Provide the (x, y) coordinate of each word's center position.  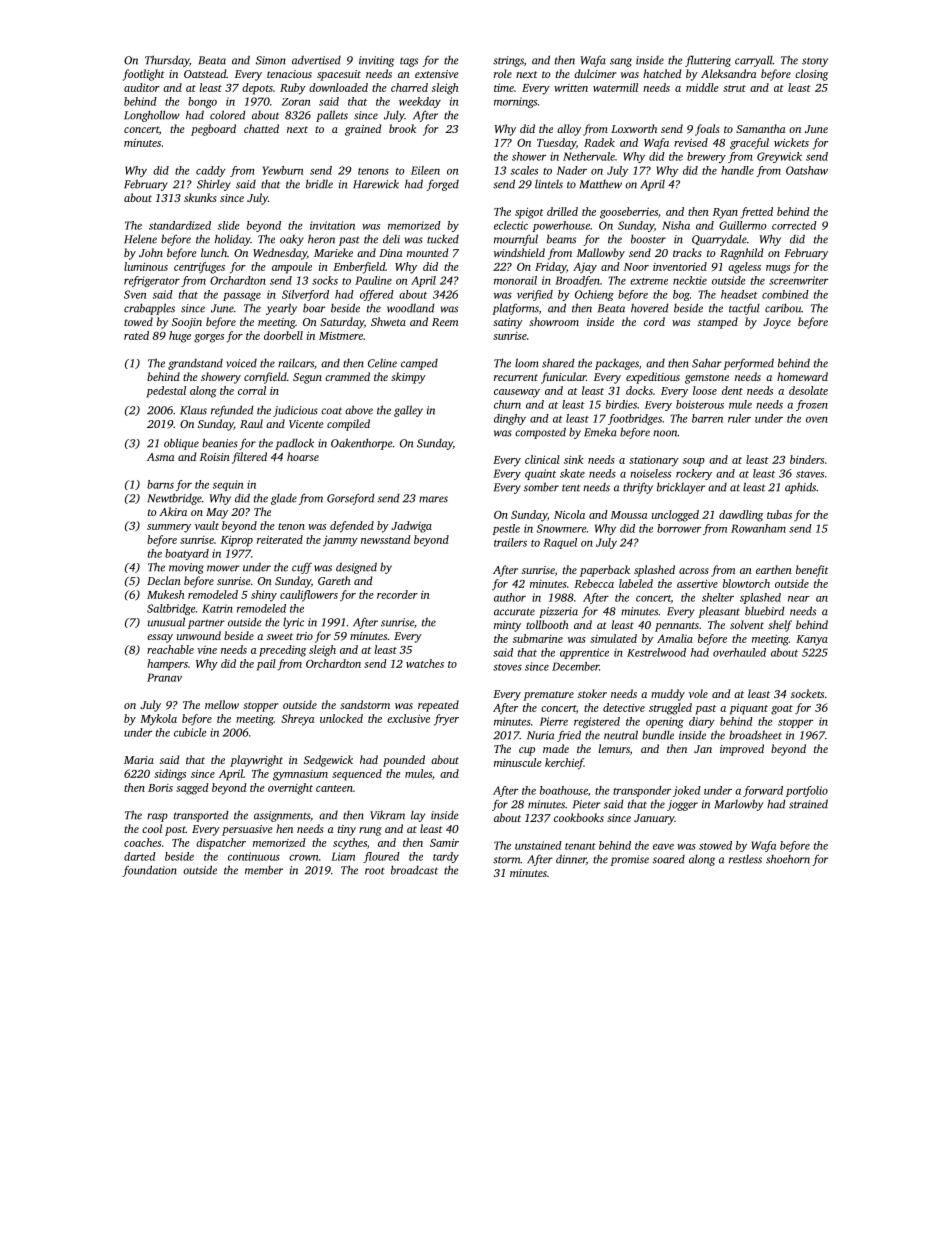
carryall (754, 61)
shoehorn (788, 859)
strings (508, 61)
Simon (271, 60)
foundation (149, 871)
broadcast (414, 870)
